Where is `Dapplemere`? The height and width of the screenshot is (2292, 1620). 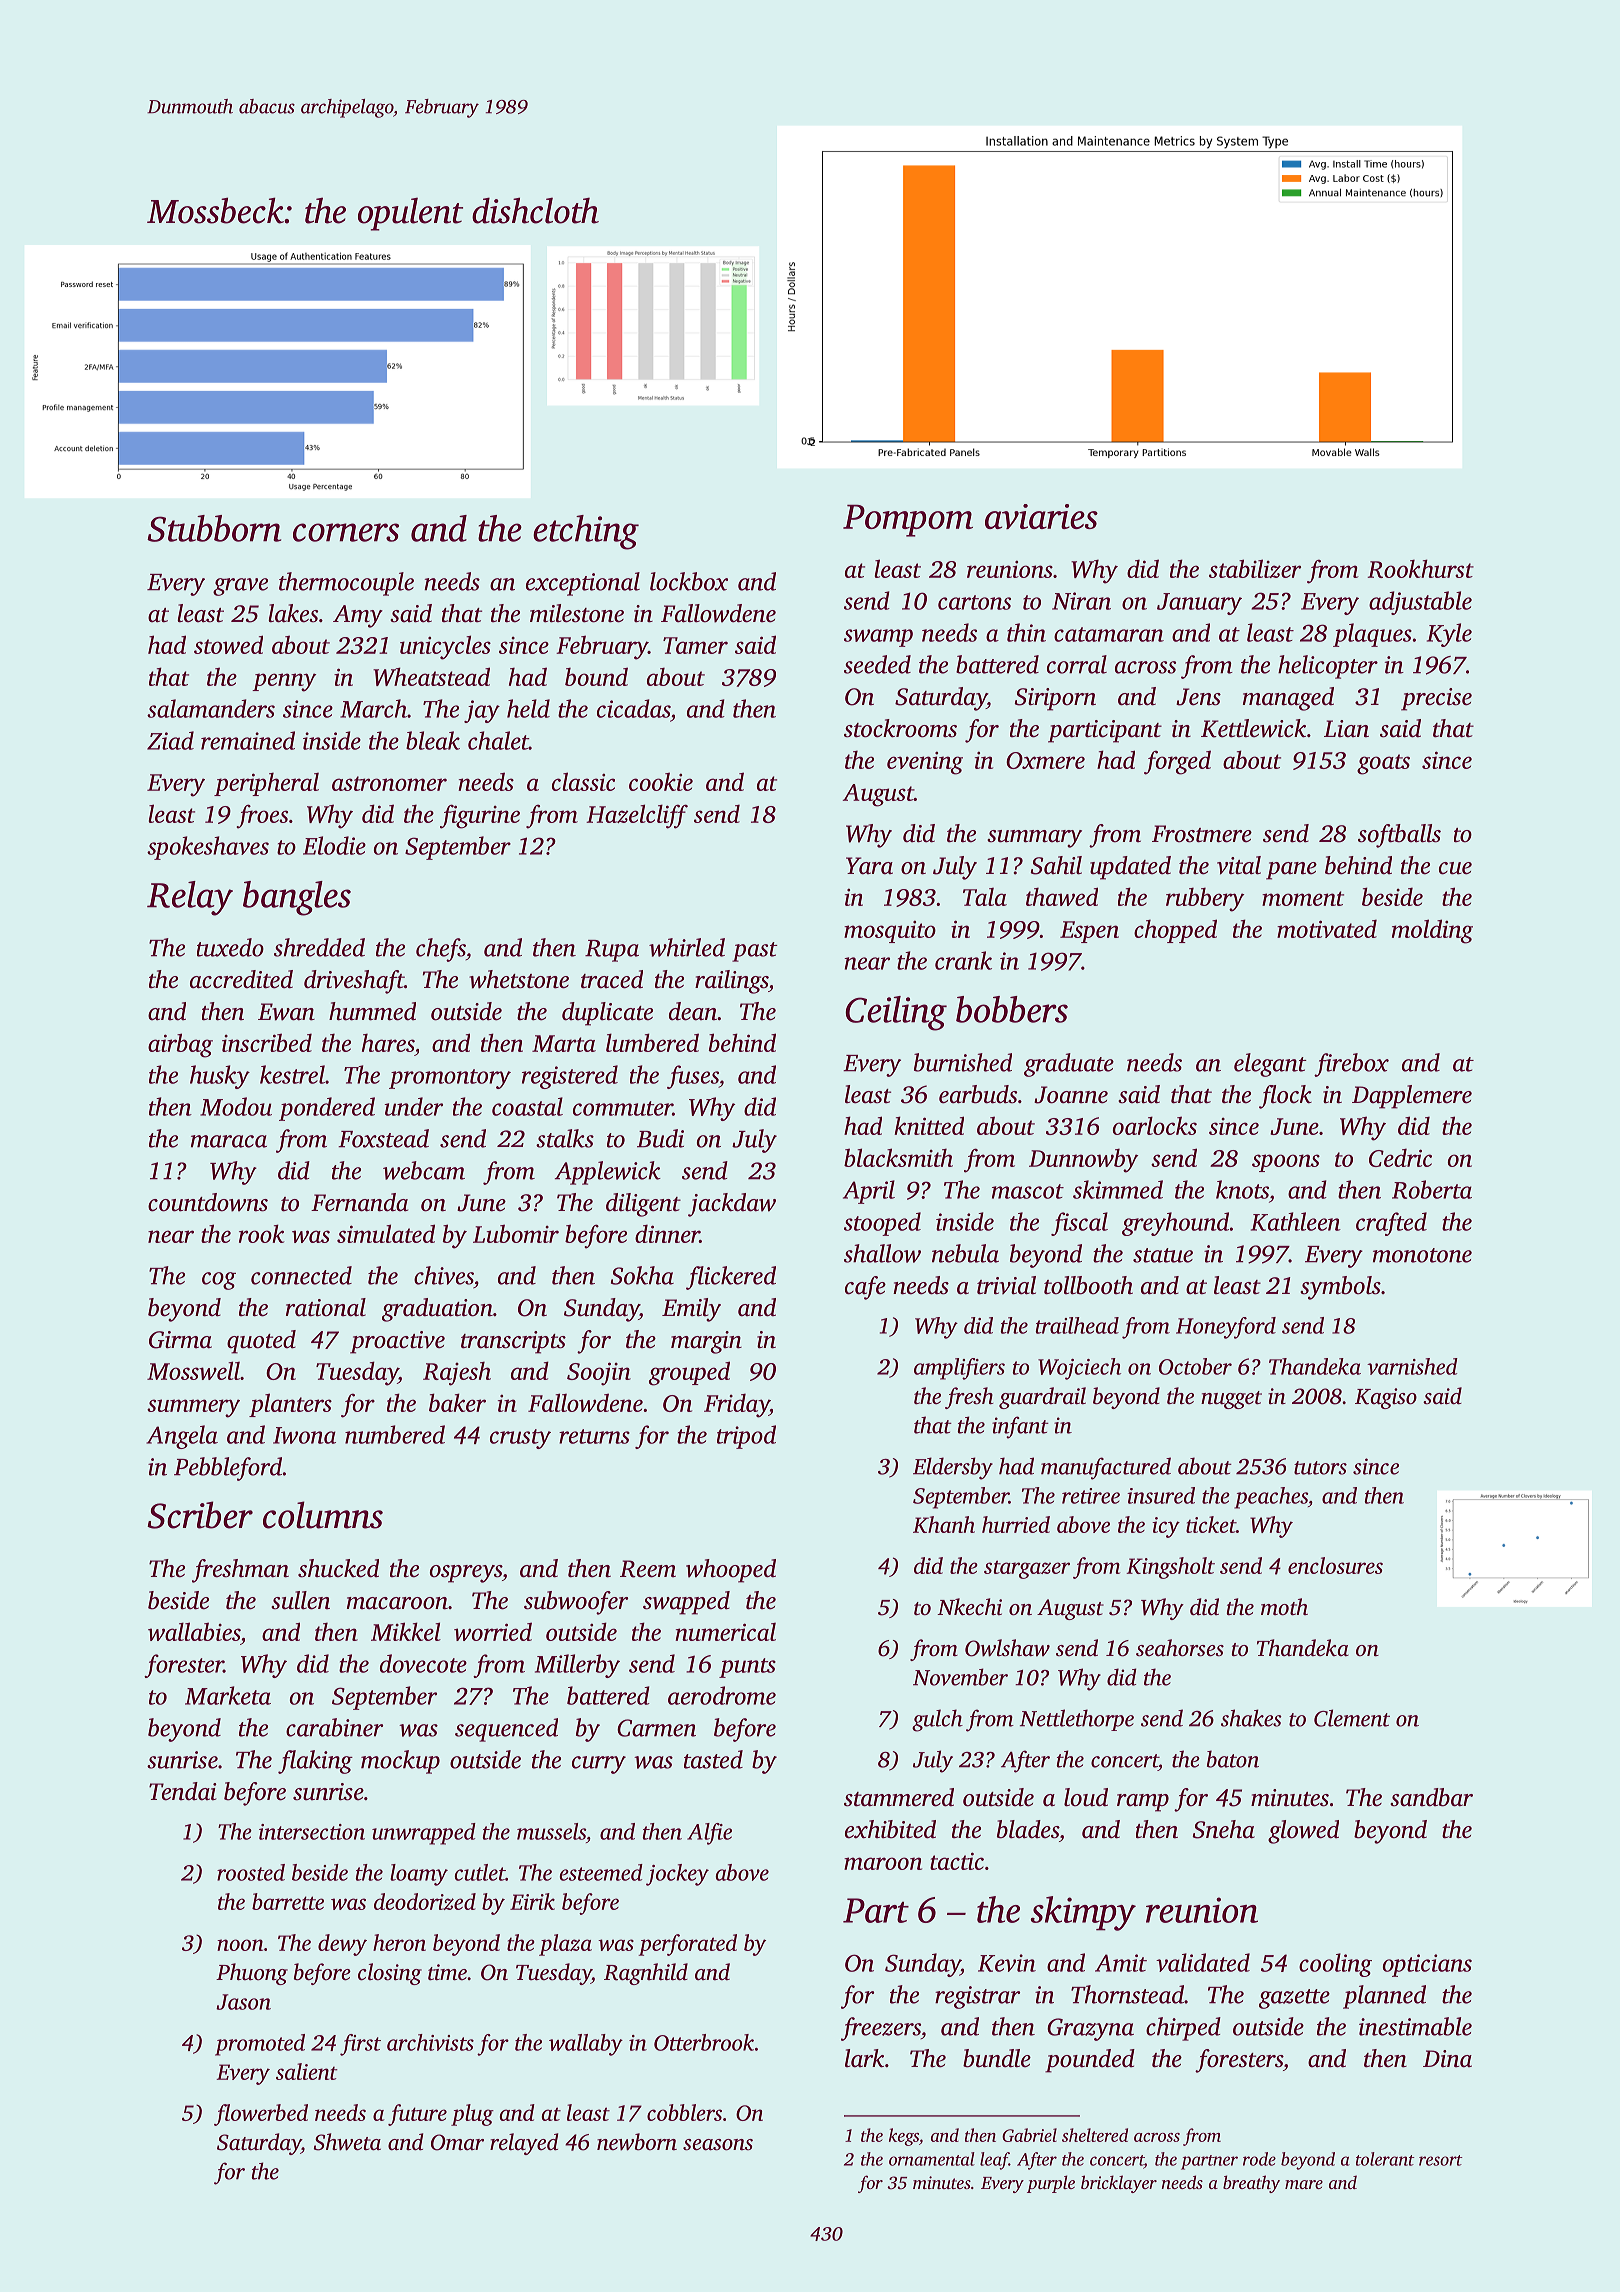
Dapplemere is located at coordinates (1412, 1097).
